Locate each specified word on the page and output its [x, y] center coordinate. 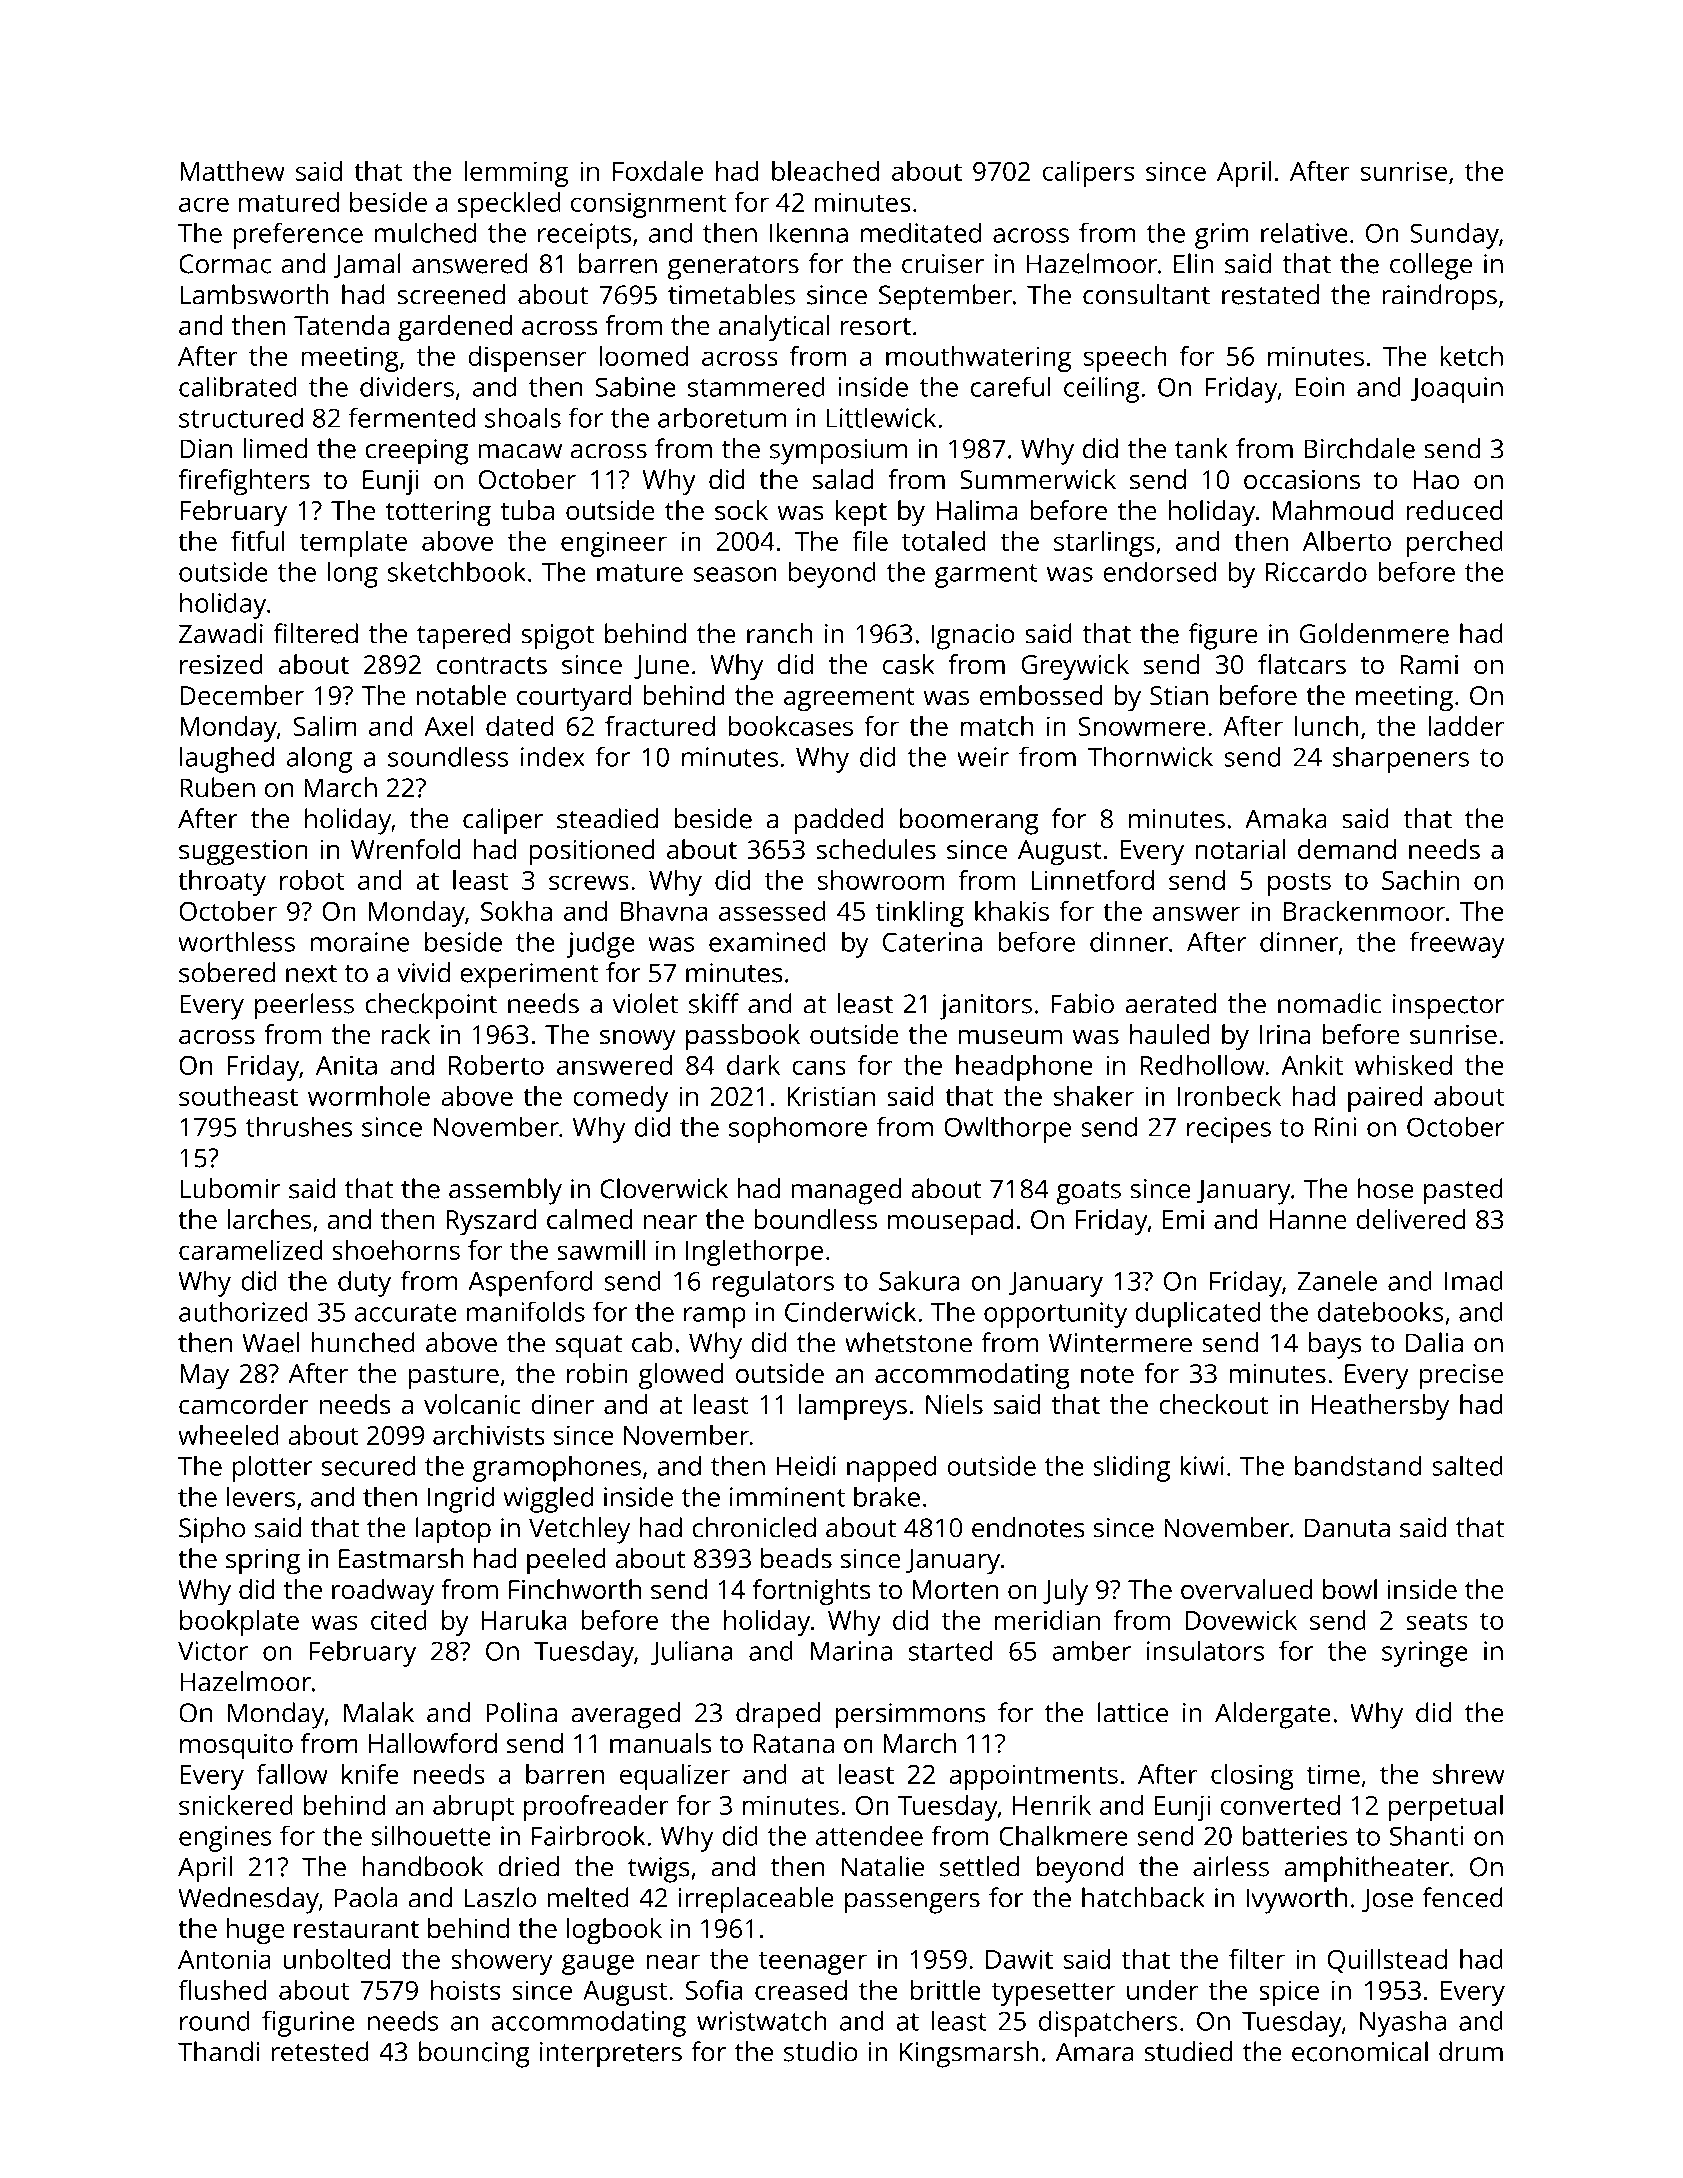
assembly [505, 1191]
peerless [304, 1006]
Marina [851, 1651]
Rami [1429, 664]
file [870, 541]
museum [1010, 1037]
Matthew [232, 171]
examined [767, 941]
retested [320, 2051]
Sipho [212, 1530]
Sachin [1420, 880]
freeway [1457, 944]
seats [1436, 1621]
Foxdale [658, 171]
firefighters [244, 482]
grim [1222, 236]
